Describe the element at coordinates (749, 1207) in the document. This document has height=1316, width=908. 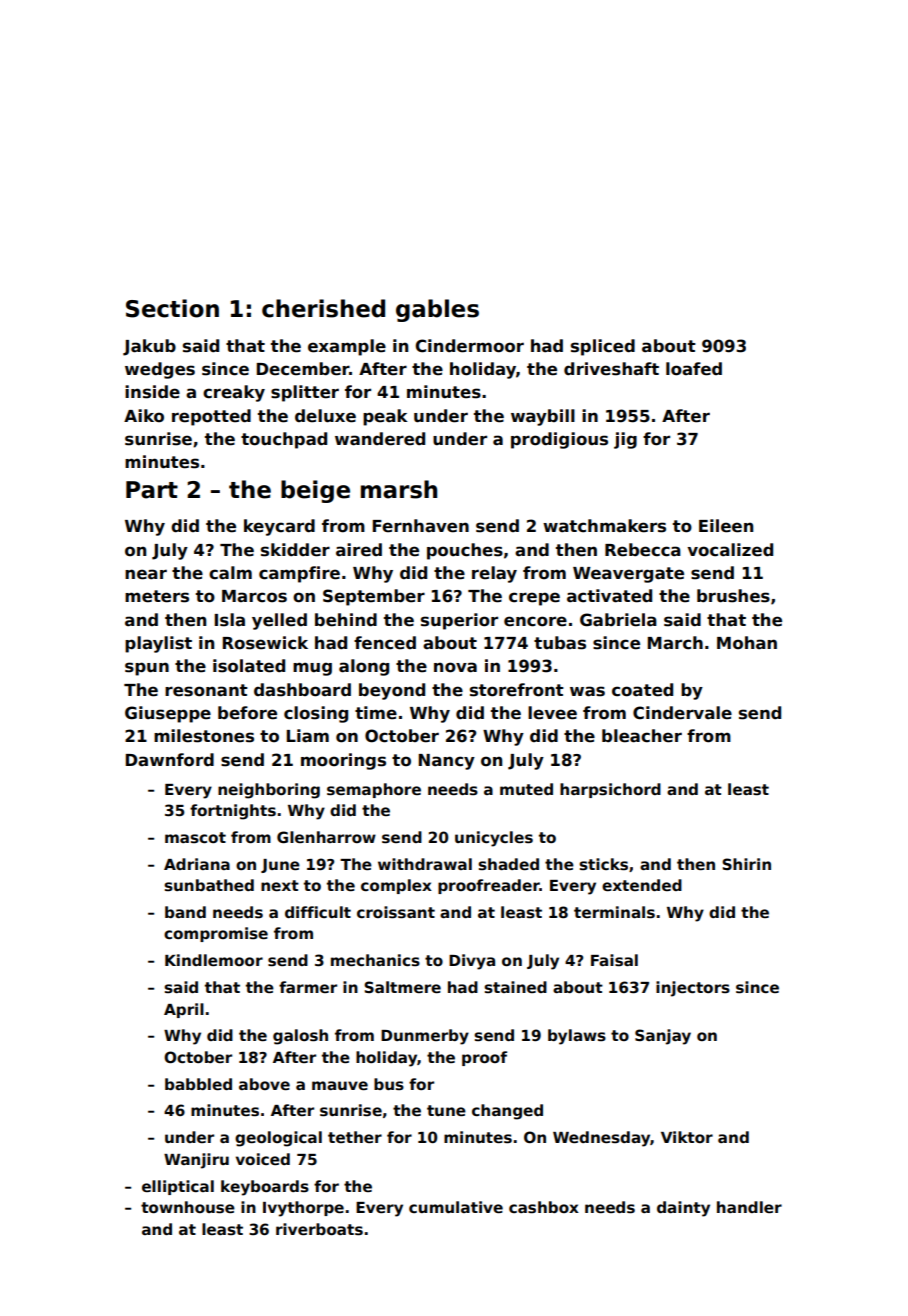
I see `handler` at that location.
